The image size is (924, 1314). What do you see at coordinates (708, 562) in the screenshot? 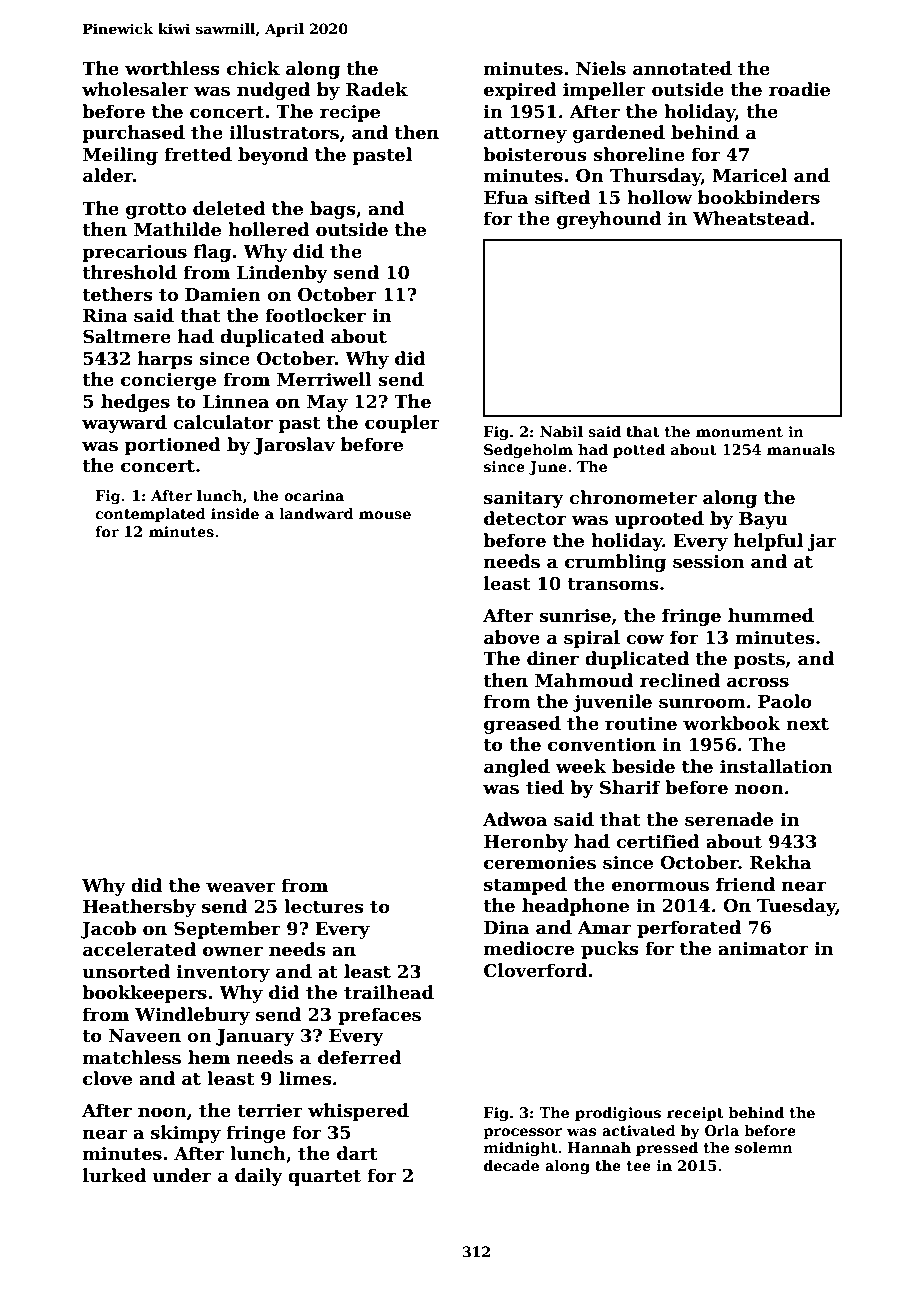
I see `session` at bounding box center [708, 562].
